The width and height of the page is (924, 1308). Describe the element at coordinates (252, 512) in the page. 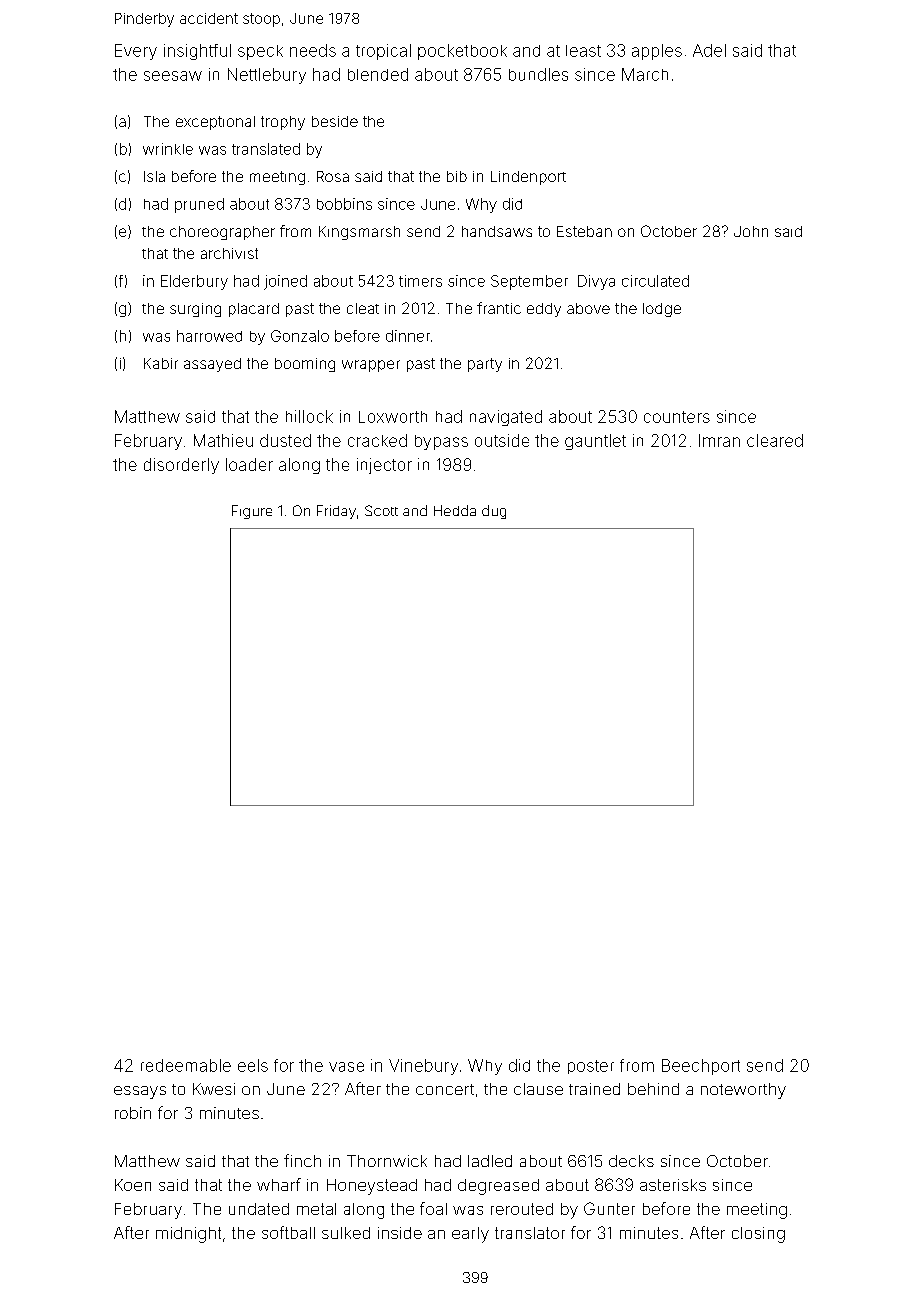

I see `Figure` at that location.
